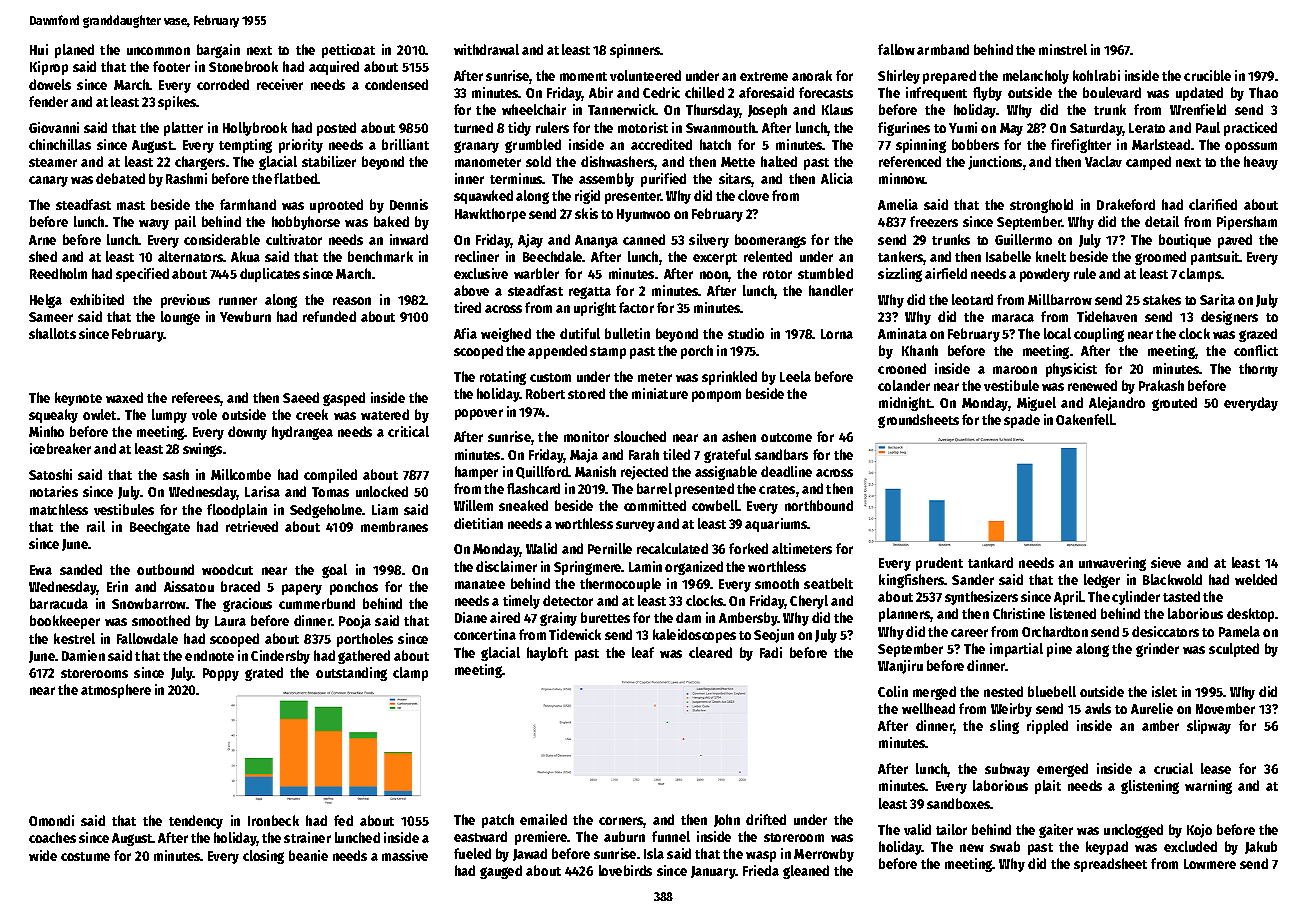 The width and height of the image is (1308, 924). What do you see at coordinates (348, 51) in the image?
I see `petticoat` at bounding box center [348, 51].
